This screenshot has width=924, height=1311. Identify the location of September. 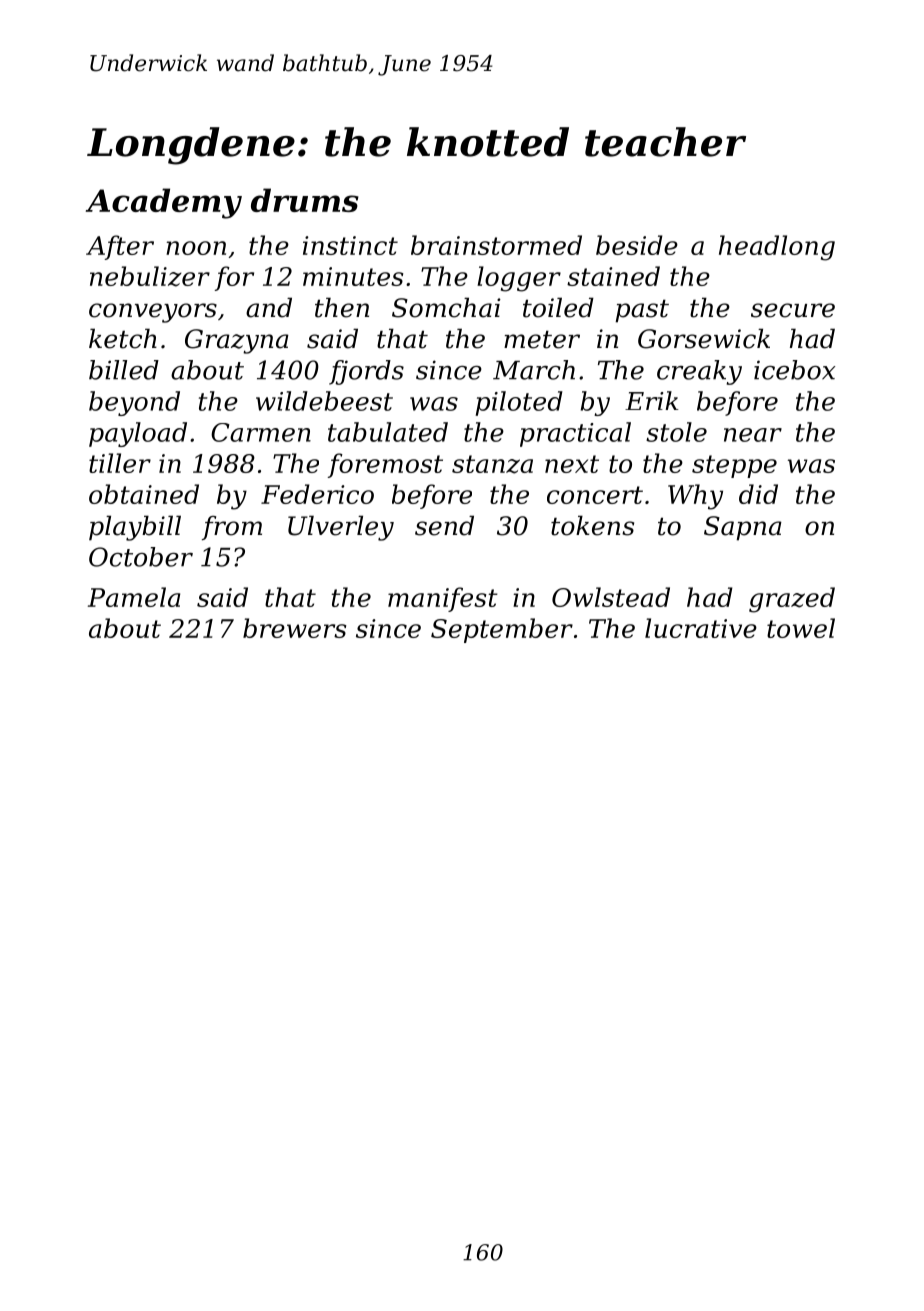
(502, 630).
